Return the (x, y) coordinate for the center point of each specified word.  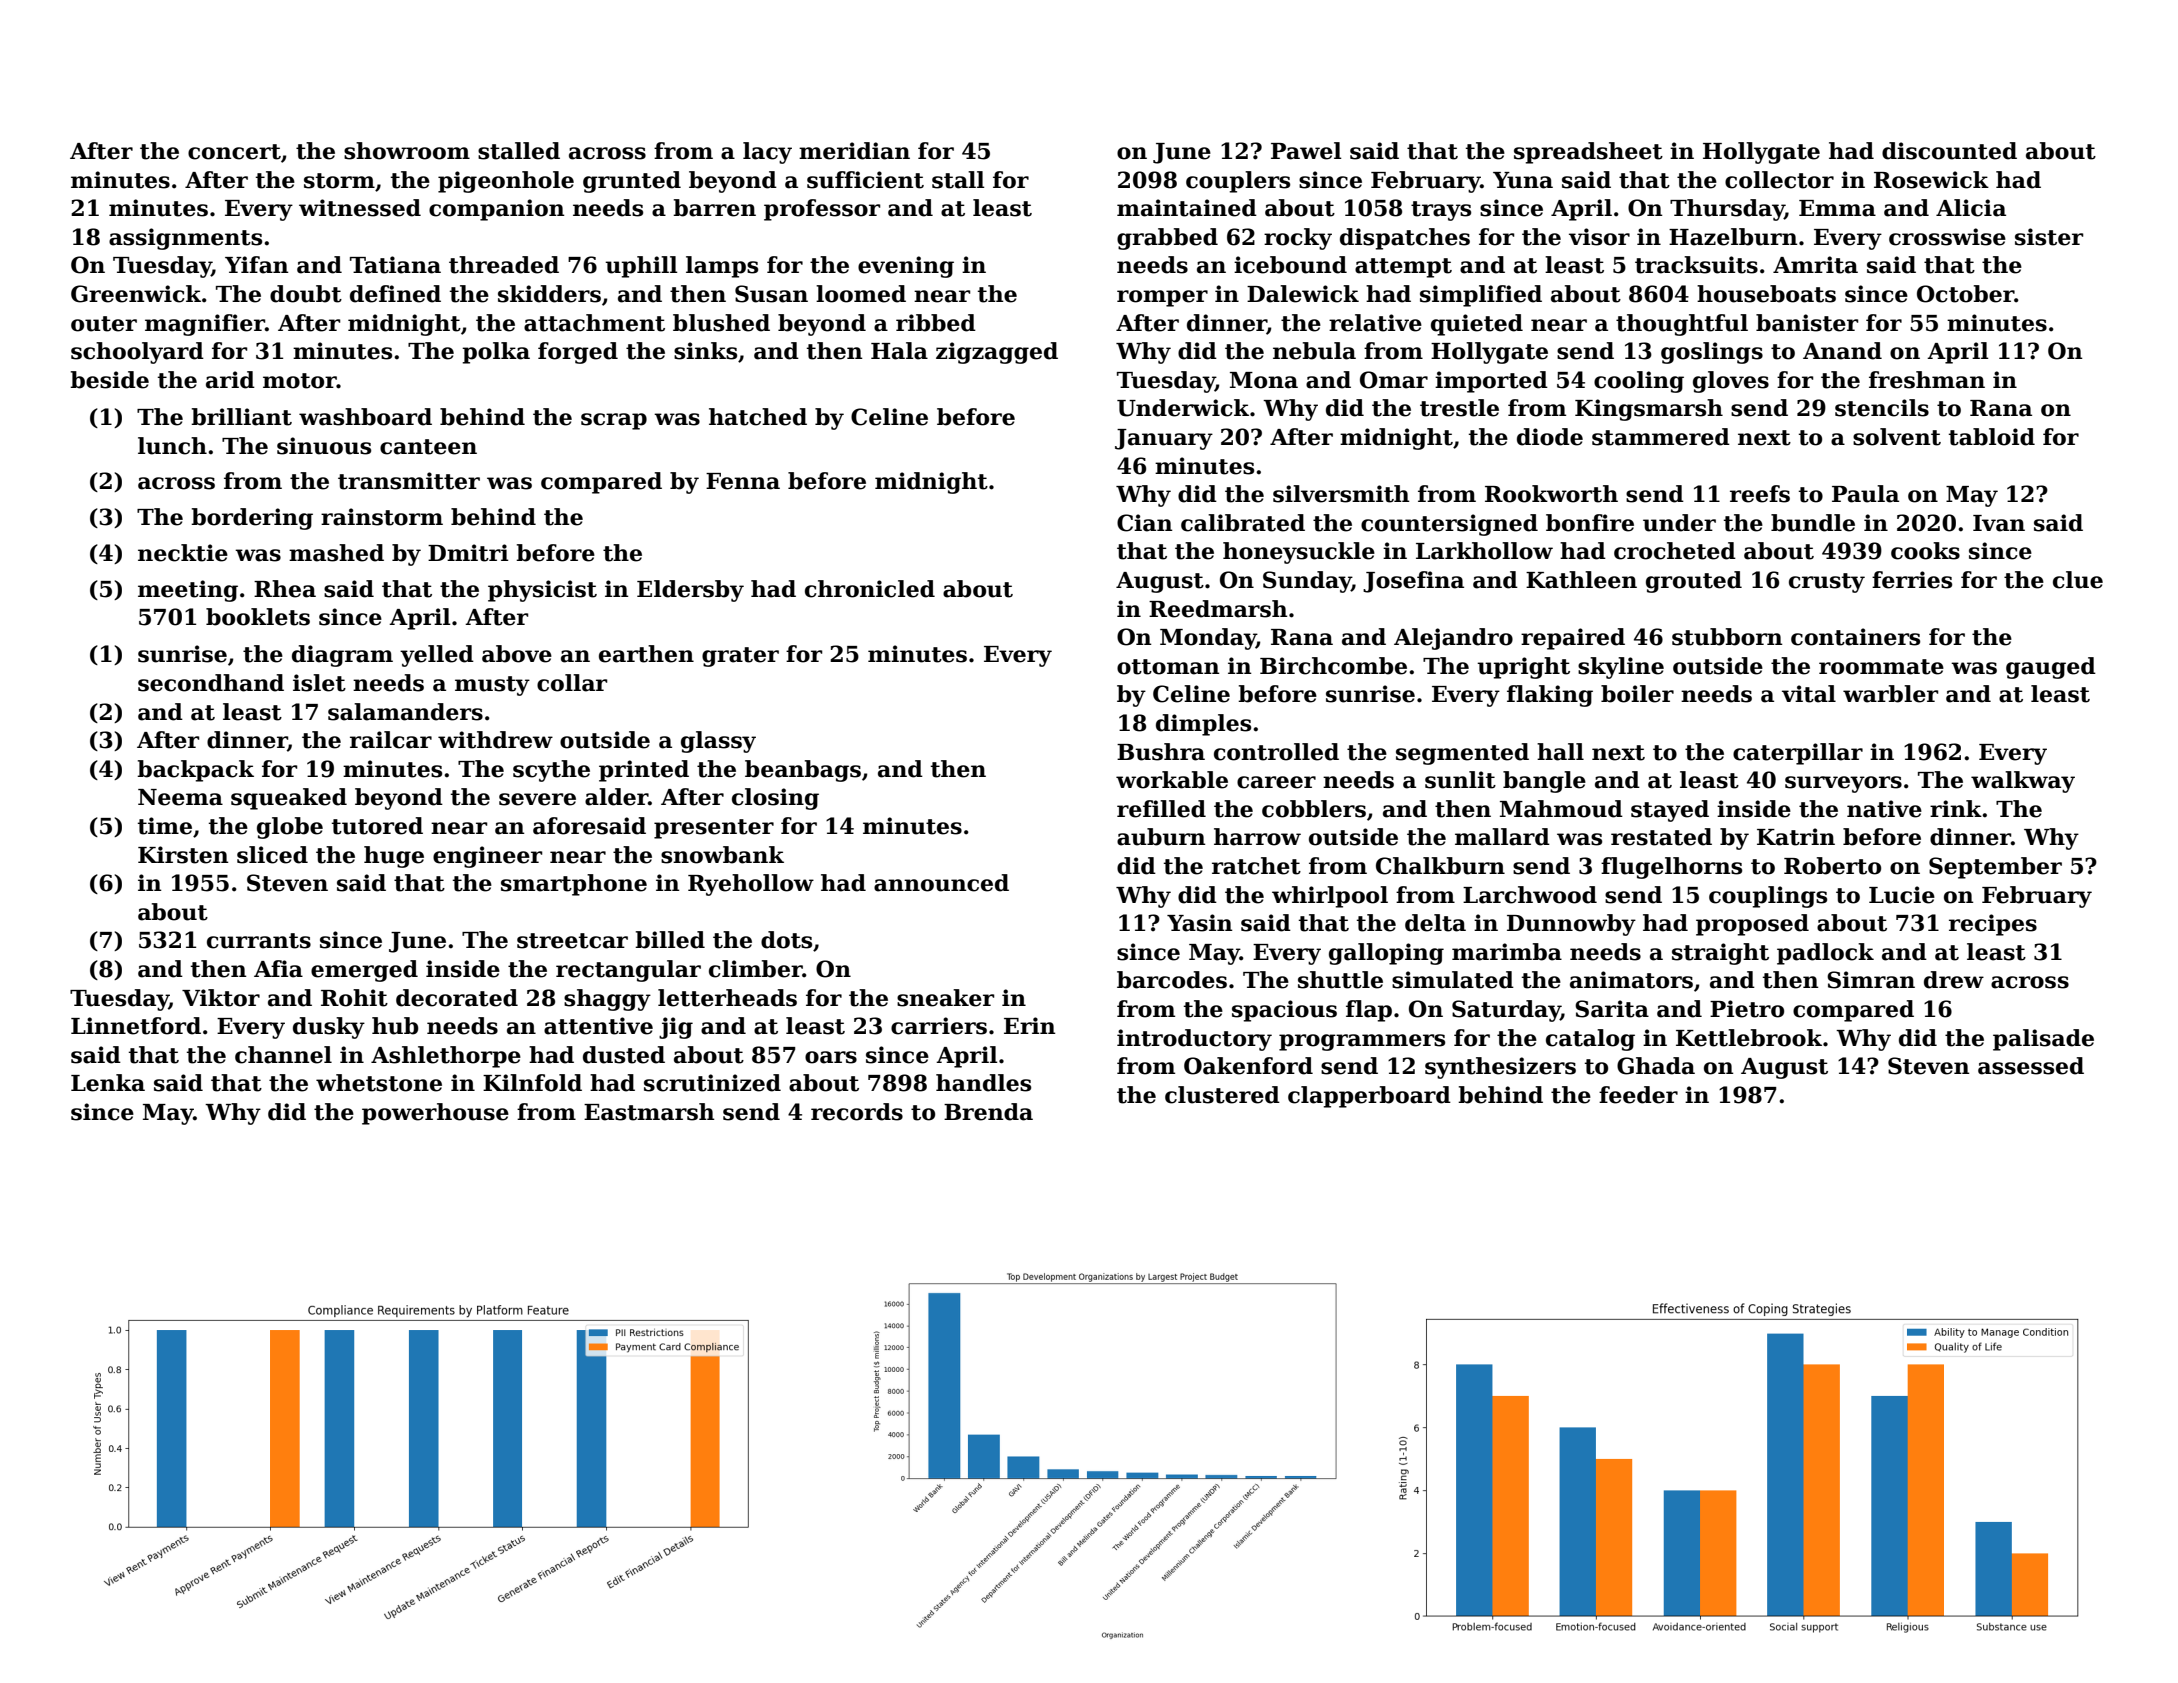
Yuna (1523, 180)
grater (740, 657)
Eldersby (690, 591)
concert (234, 152)
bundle (1813, 523)
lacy (767, 153)
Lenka (108, 1083)
